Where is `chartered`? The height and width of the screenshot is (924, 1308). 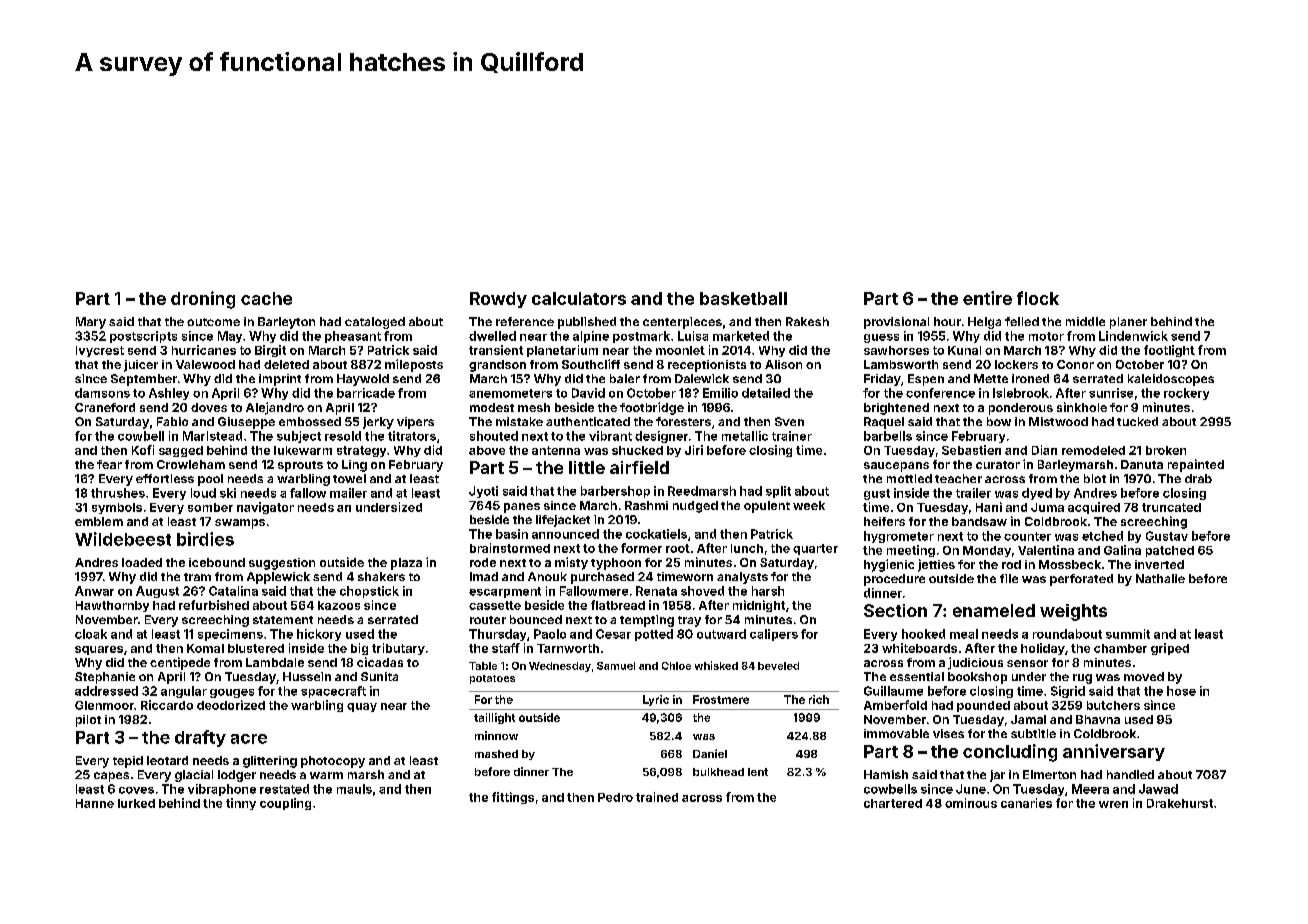 chartered is located at coordinates (893, 803).
